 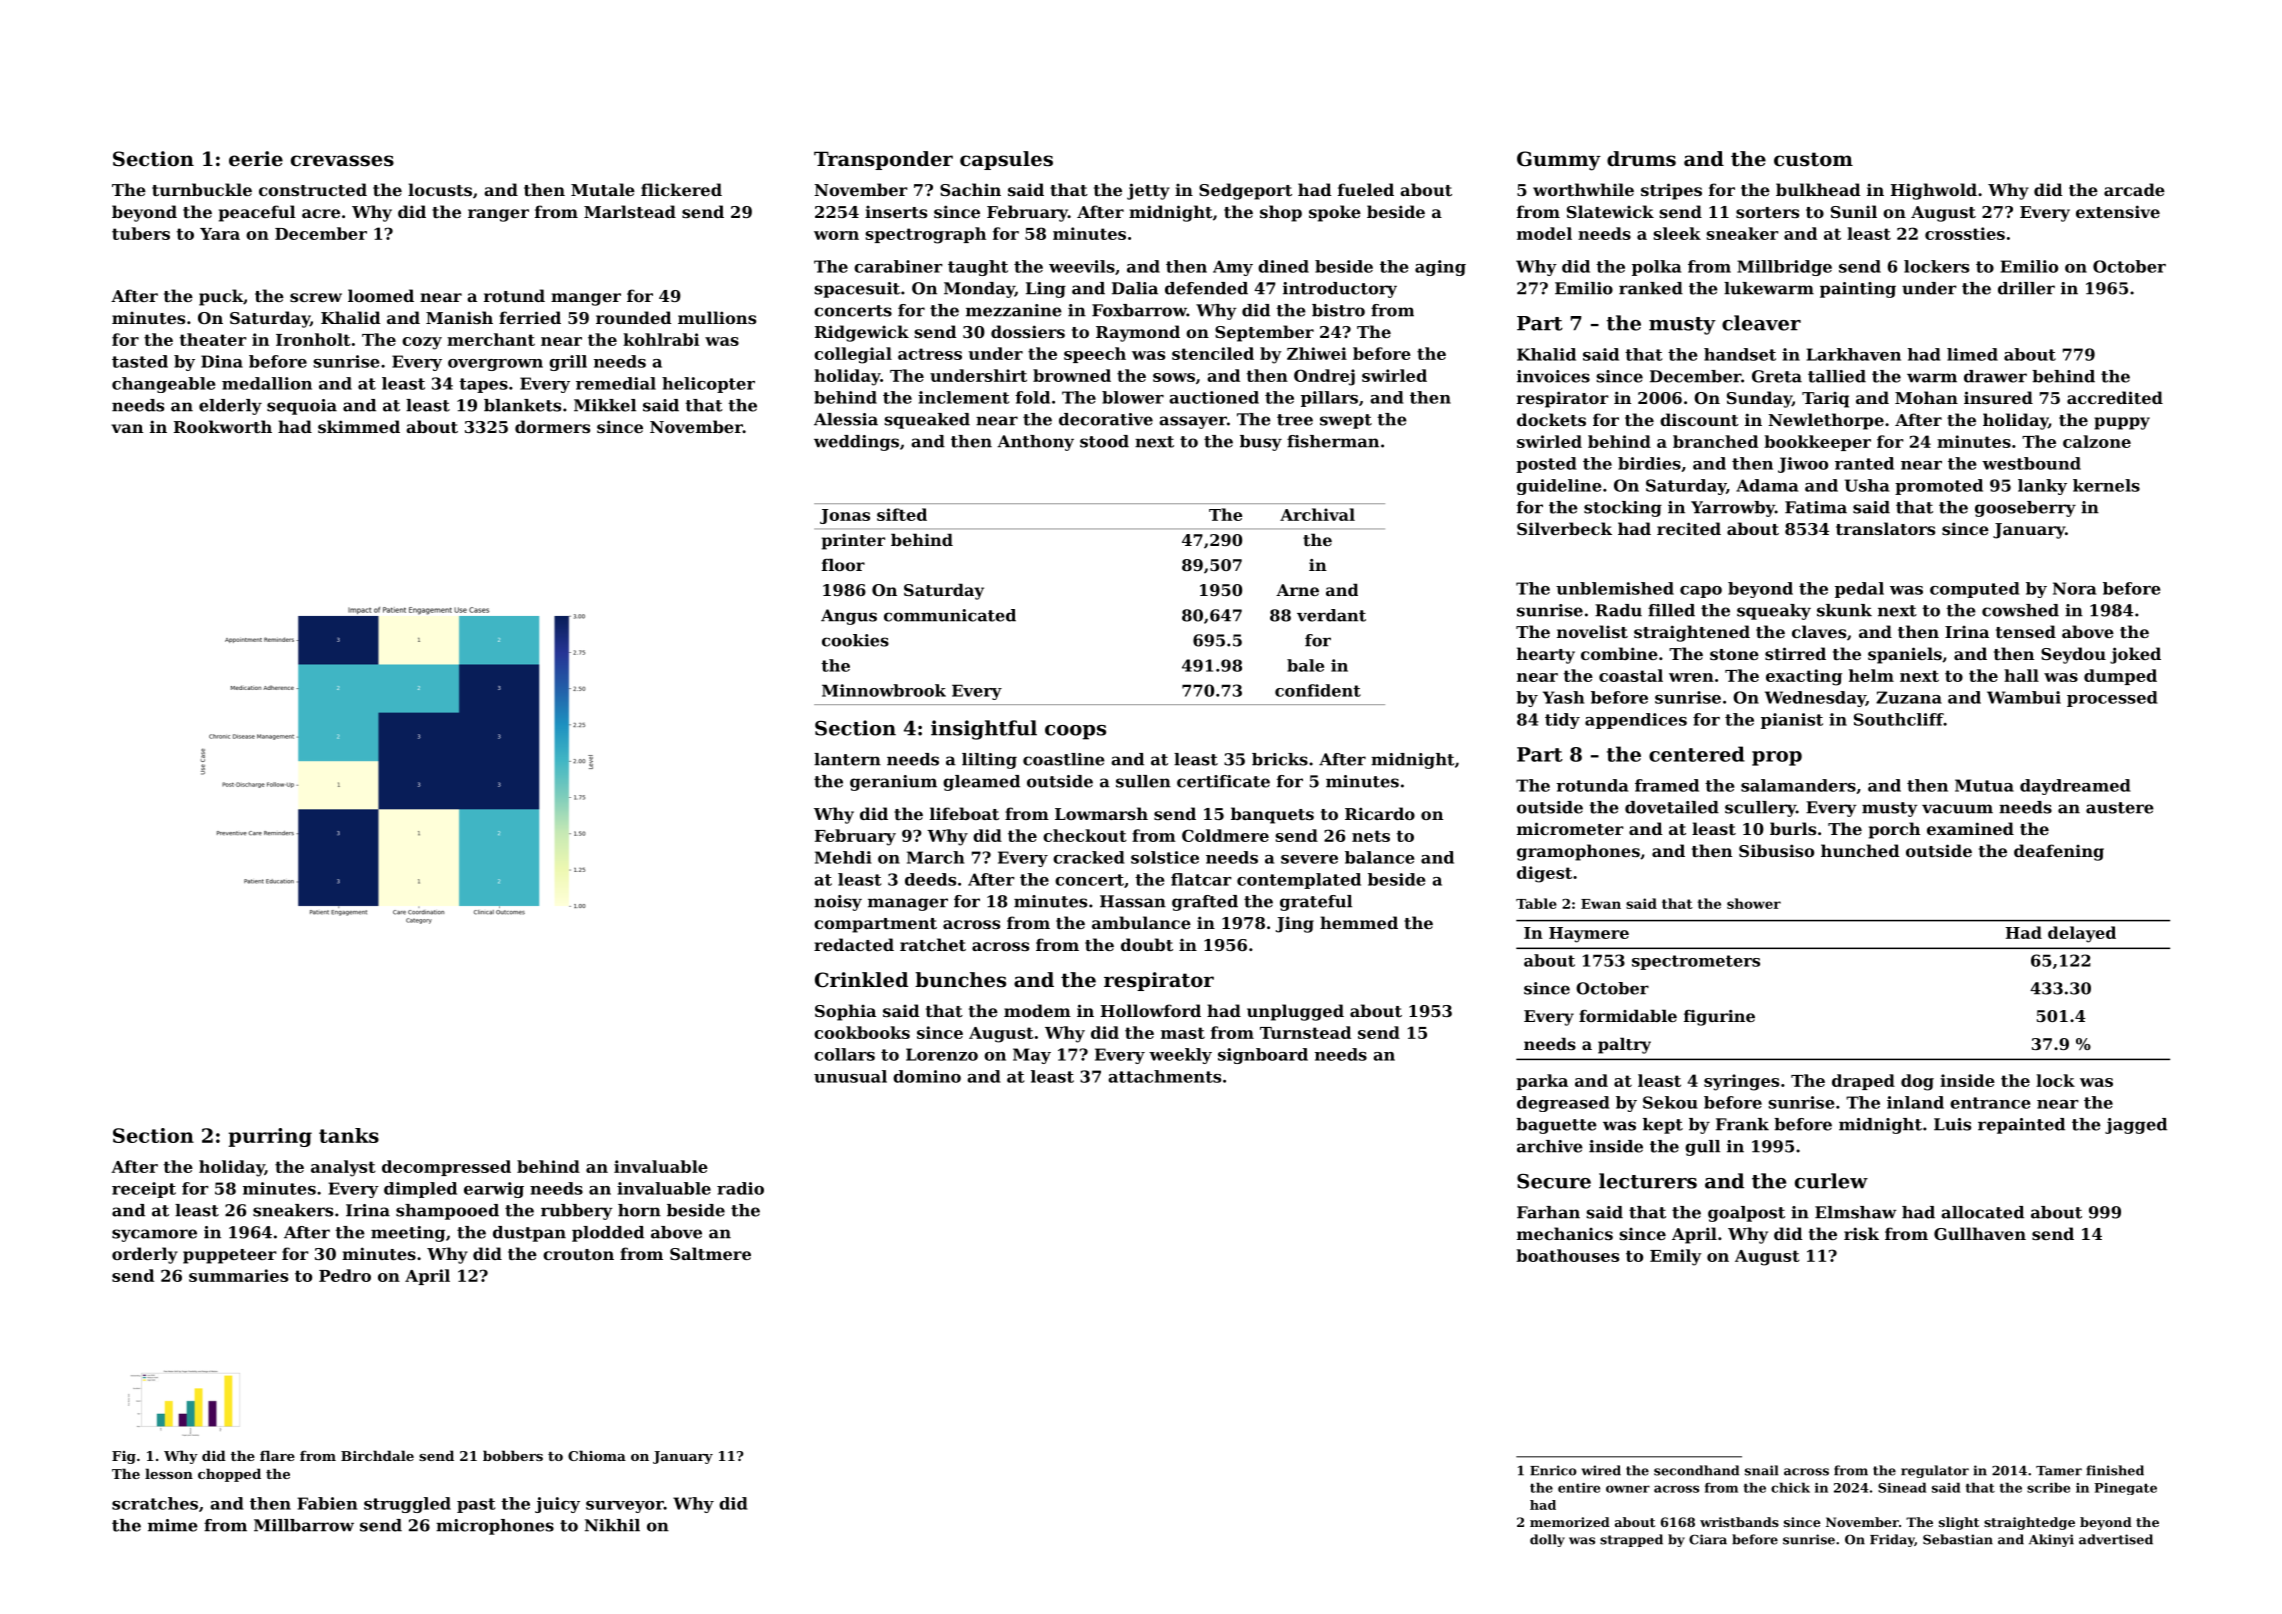 What do you see at coordinates (2020, 610) in the screenshot?
I see `cowshed` at bounding box center [2020, 610].
